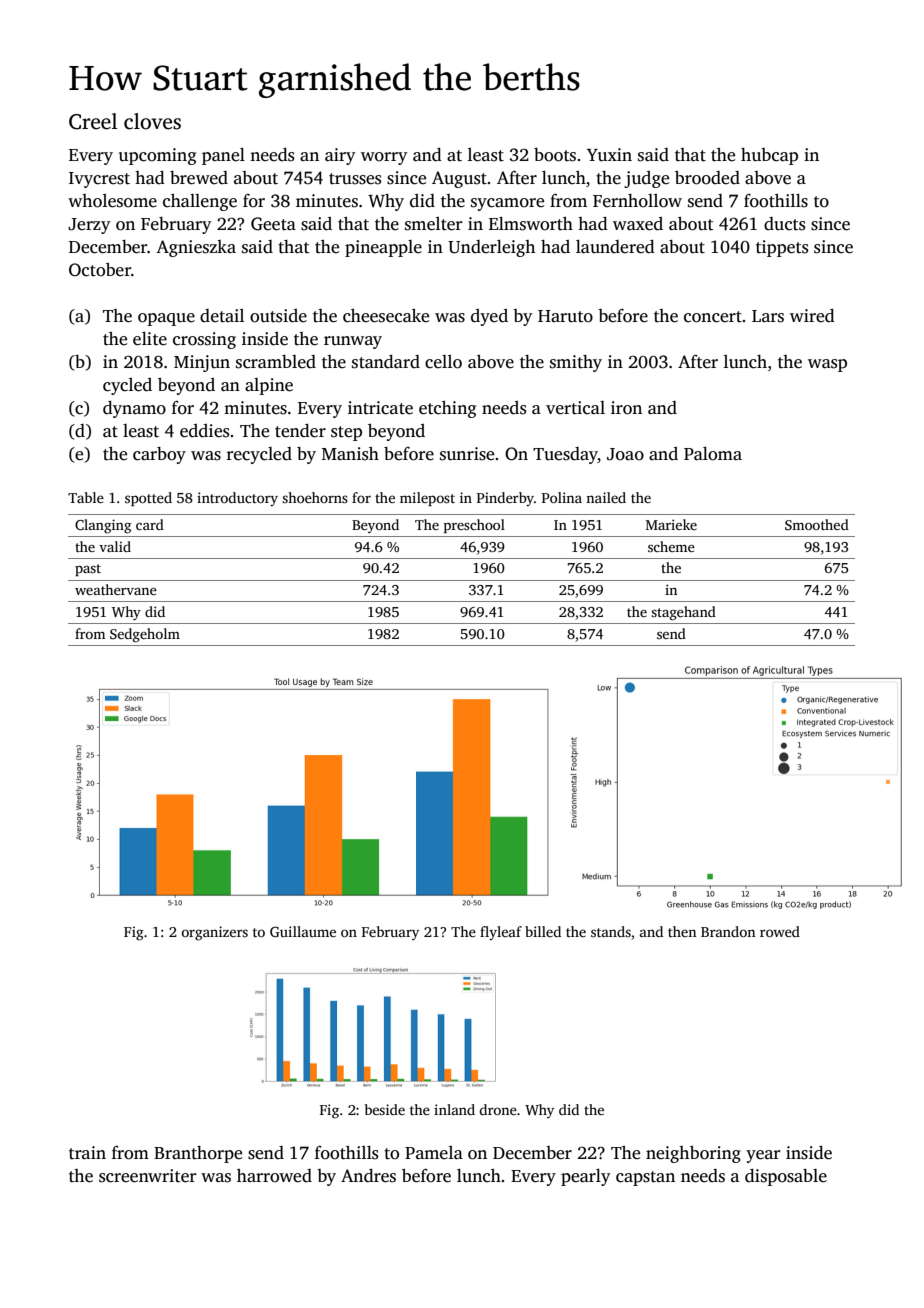  I want to click on Polina, so click(562, 497).
